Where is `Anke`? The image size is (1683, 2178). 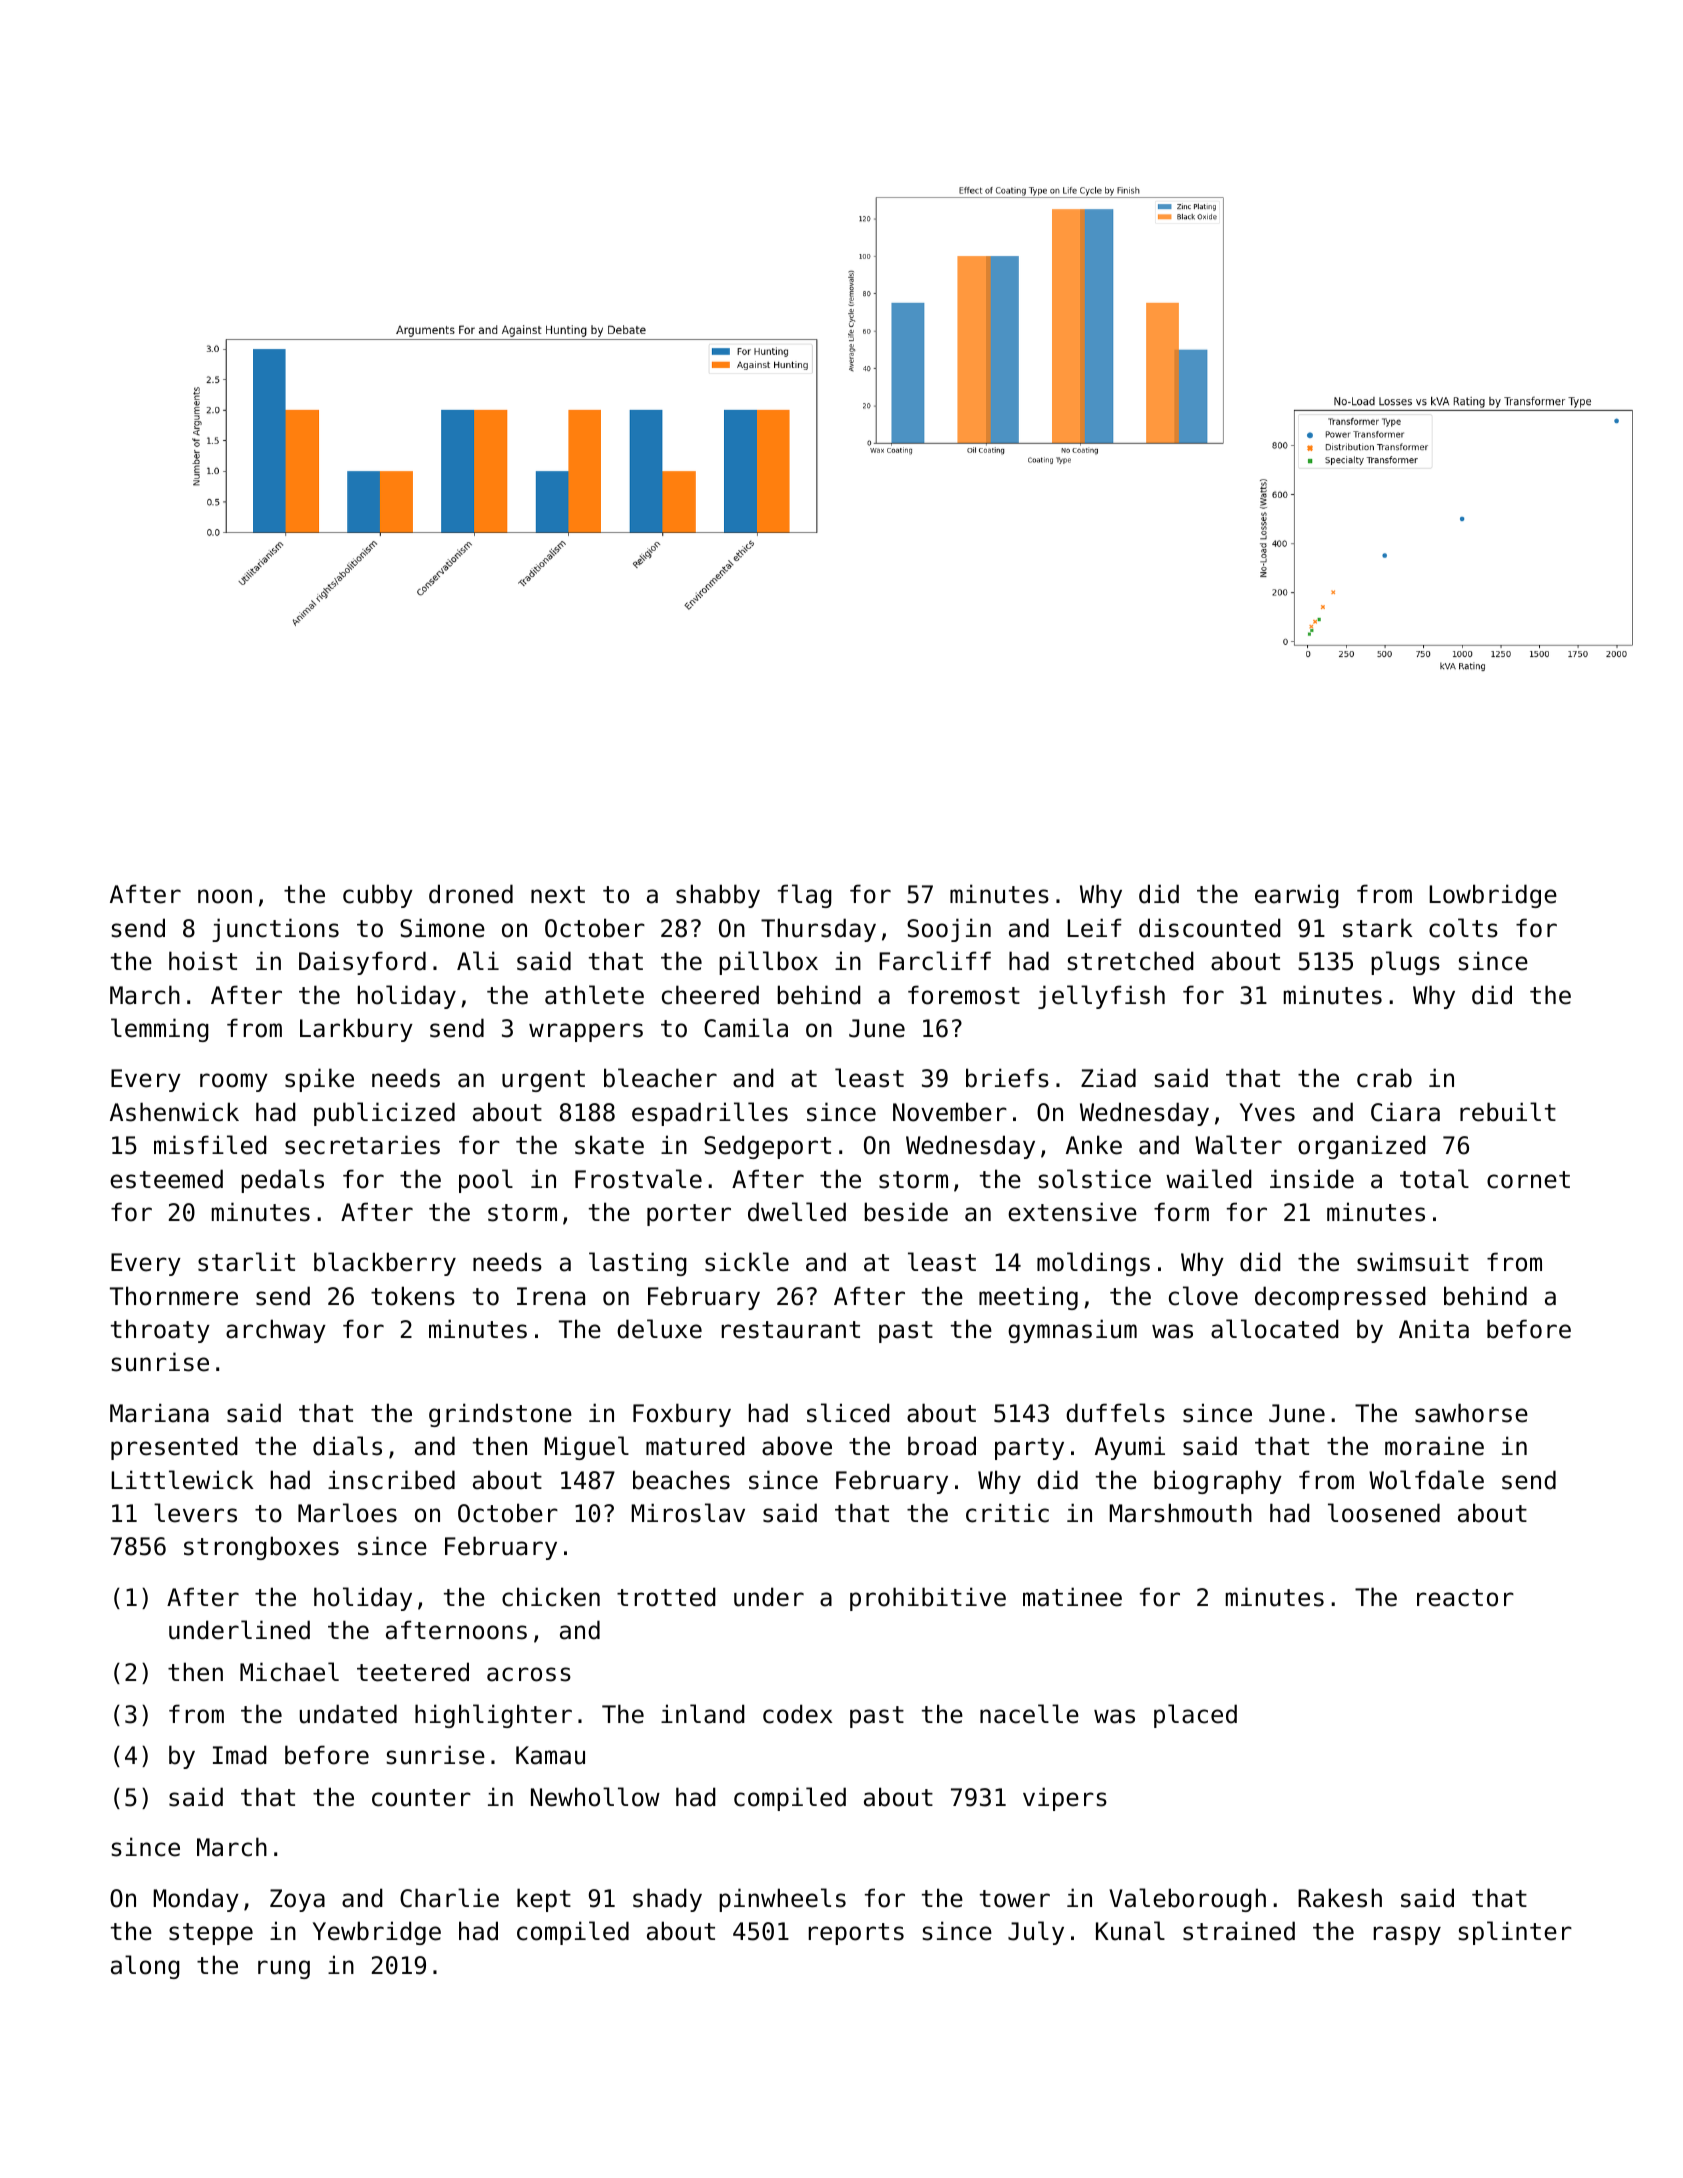
Anke is located at coordinates (1094, 1145).
